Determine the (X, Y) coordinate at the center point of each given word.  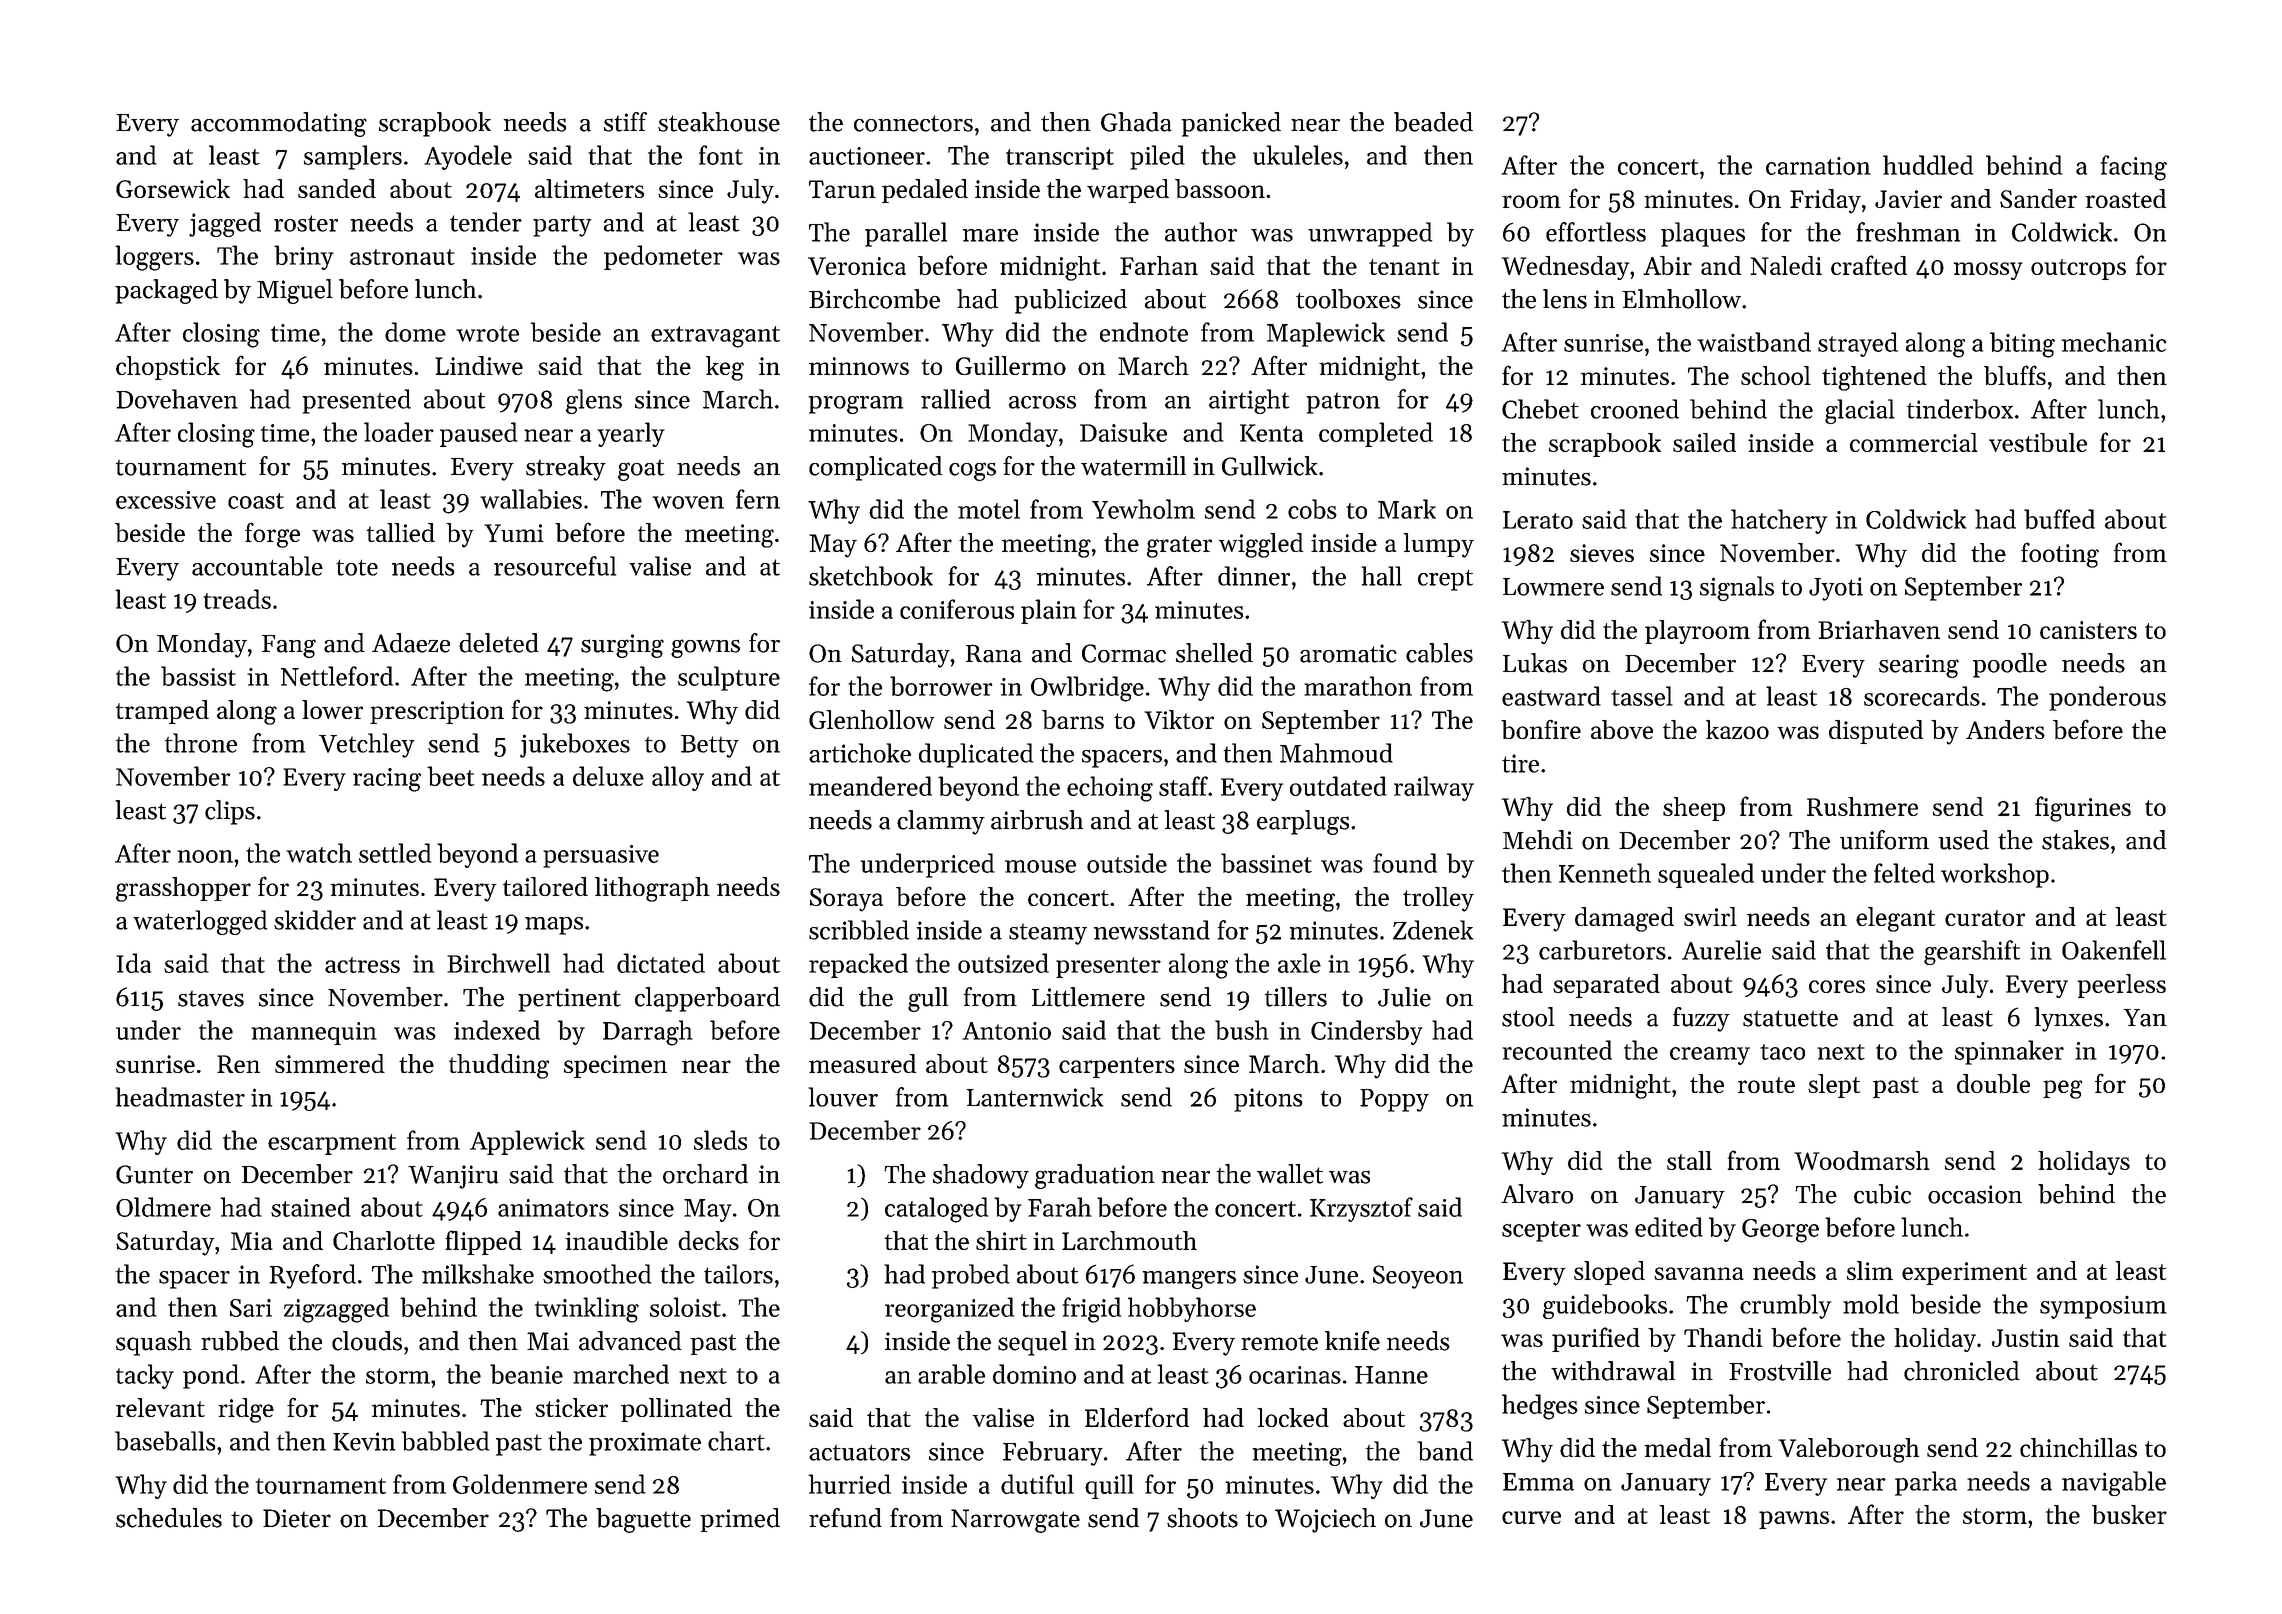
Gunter (154, 1174)
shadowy (981, 1176)
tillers (1295, 997)
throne (201, 743)
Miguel (295, 291)
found (1405, 863)
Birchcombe (874, 299)
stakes (2075, 840)
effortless (1596, 232)
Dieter (297, 1518)
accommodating (279, 124)
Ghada (1136, 122)
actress (362, 965)
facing (2133, 168)
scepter (1541, 1231)
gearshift (1972, 952)
